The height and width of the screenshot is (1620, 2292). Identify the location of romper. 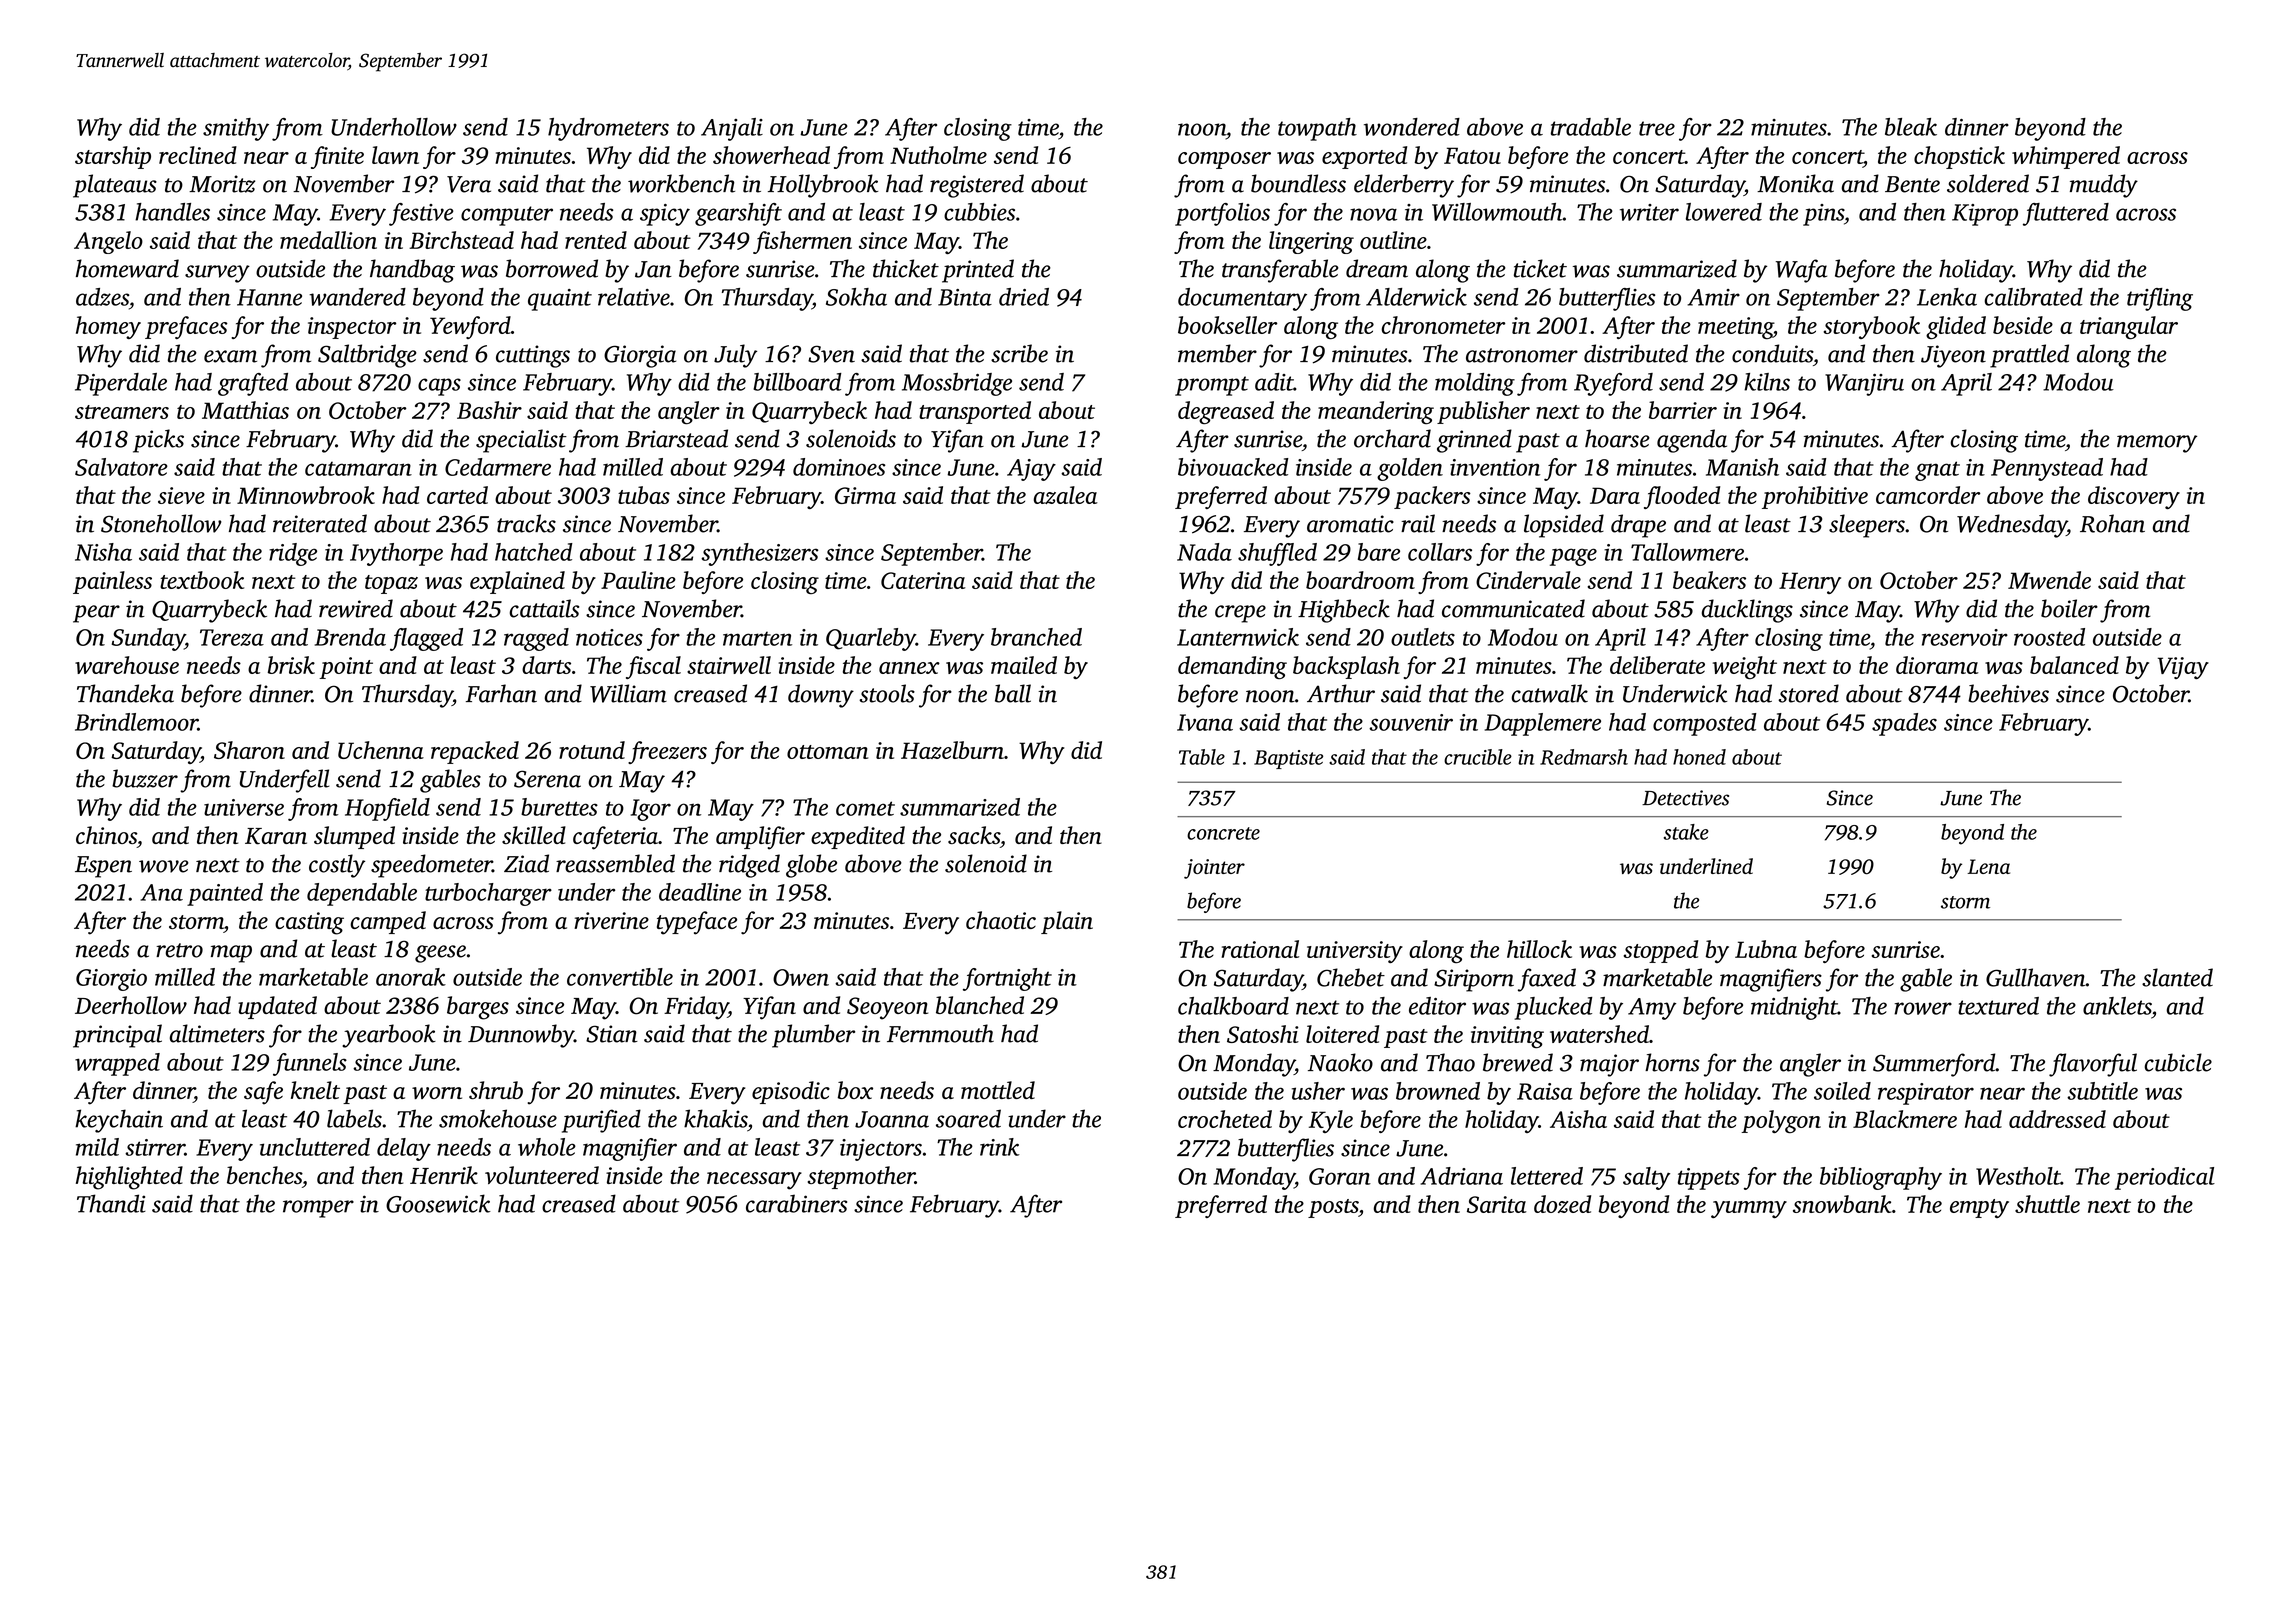
(318, 1209).
